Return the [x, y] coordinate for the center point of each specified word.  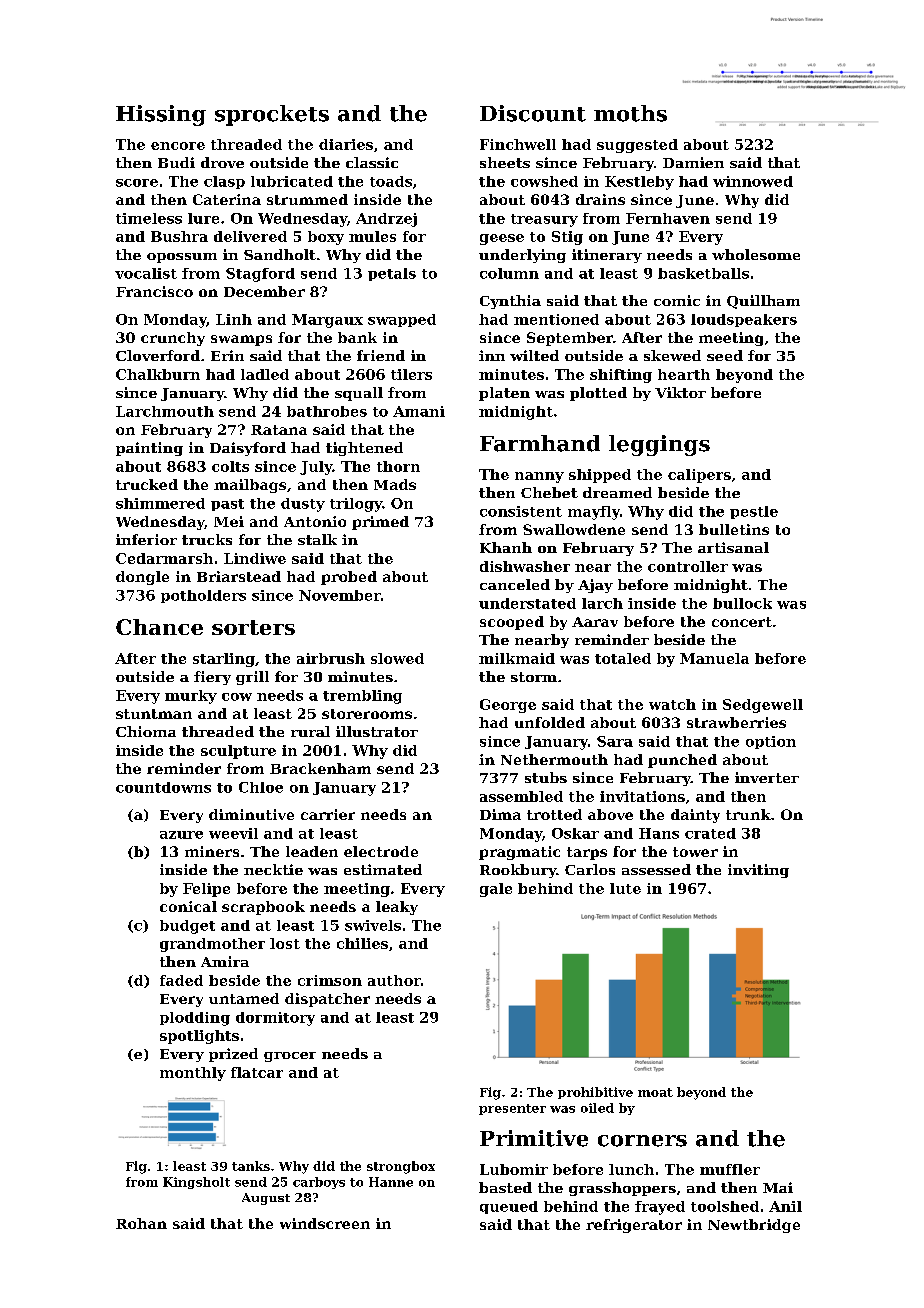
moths [630, 113]
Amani [419, 411]
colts [230, 466]
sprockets [272, 115]
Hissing [161, 115]
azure [181, 835]
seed [725, 355]
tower [695, 852]
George [508, 706]
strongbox [401, 1167]
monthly [193, 1074]
